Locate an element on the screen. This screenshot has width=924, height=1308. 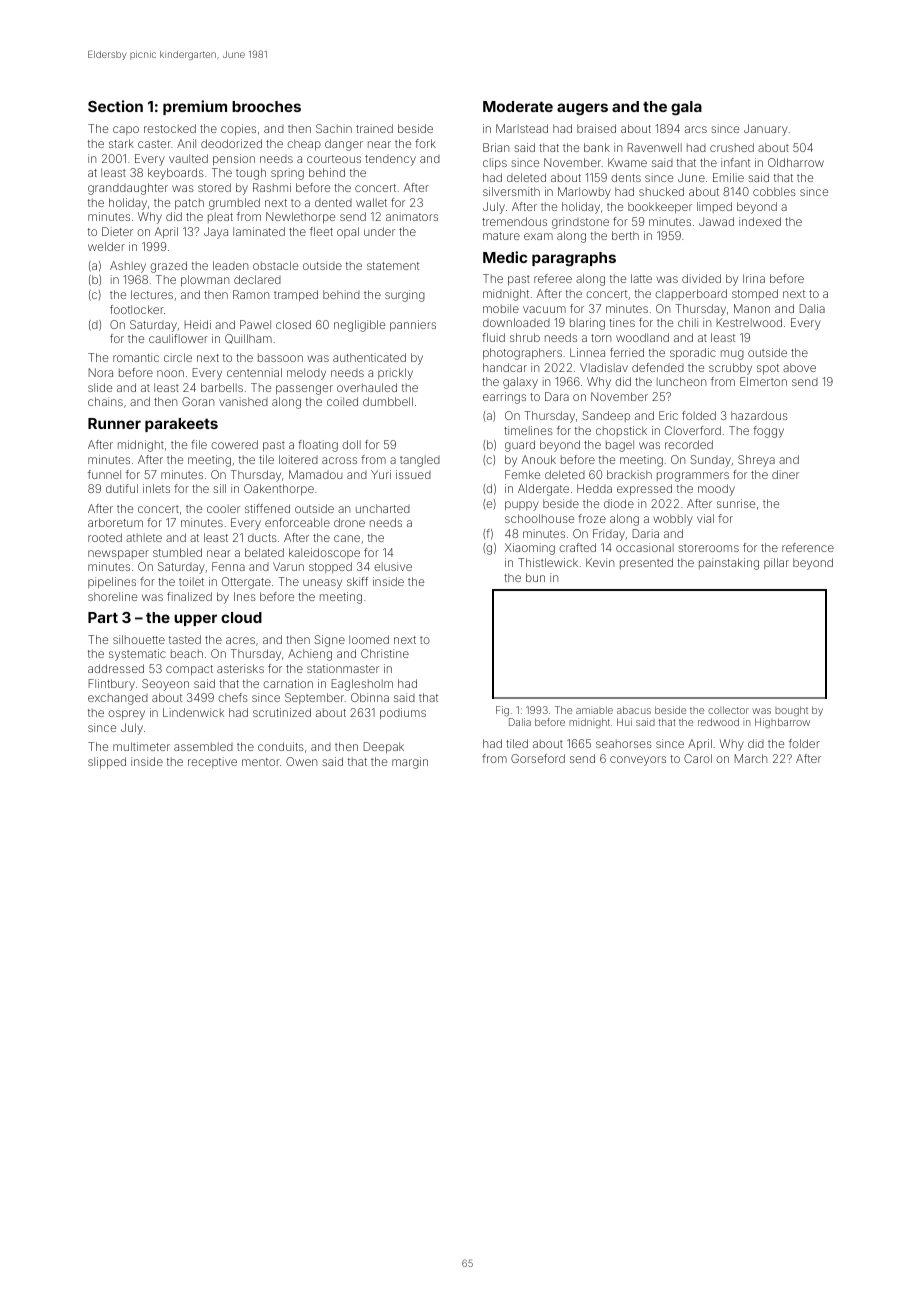
Kevin is located at coordinates (600, 562).
